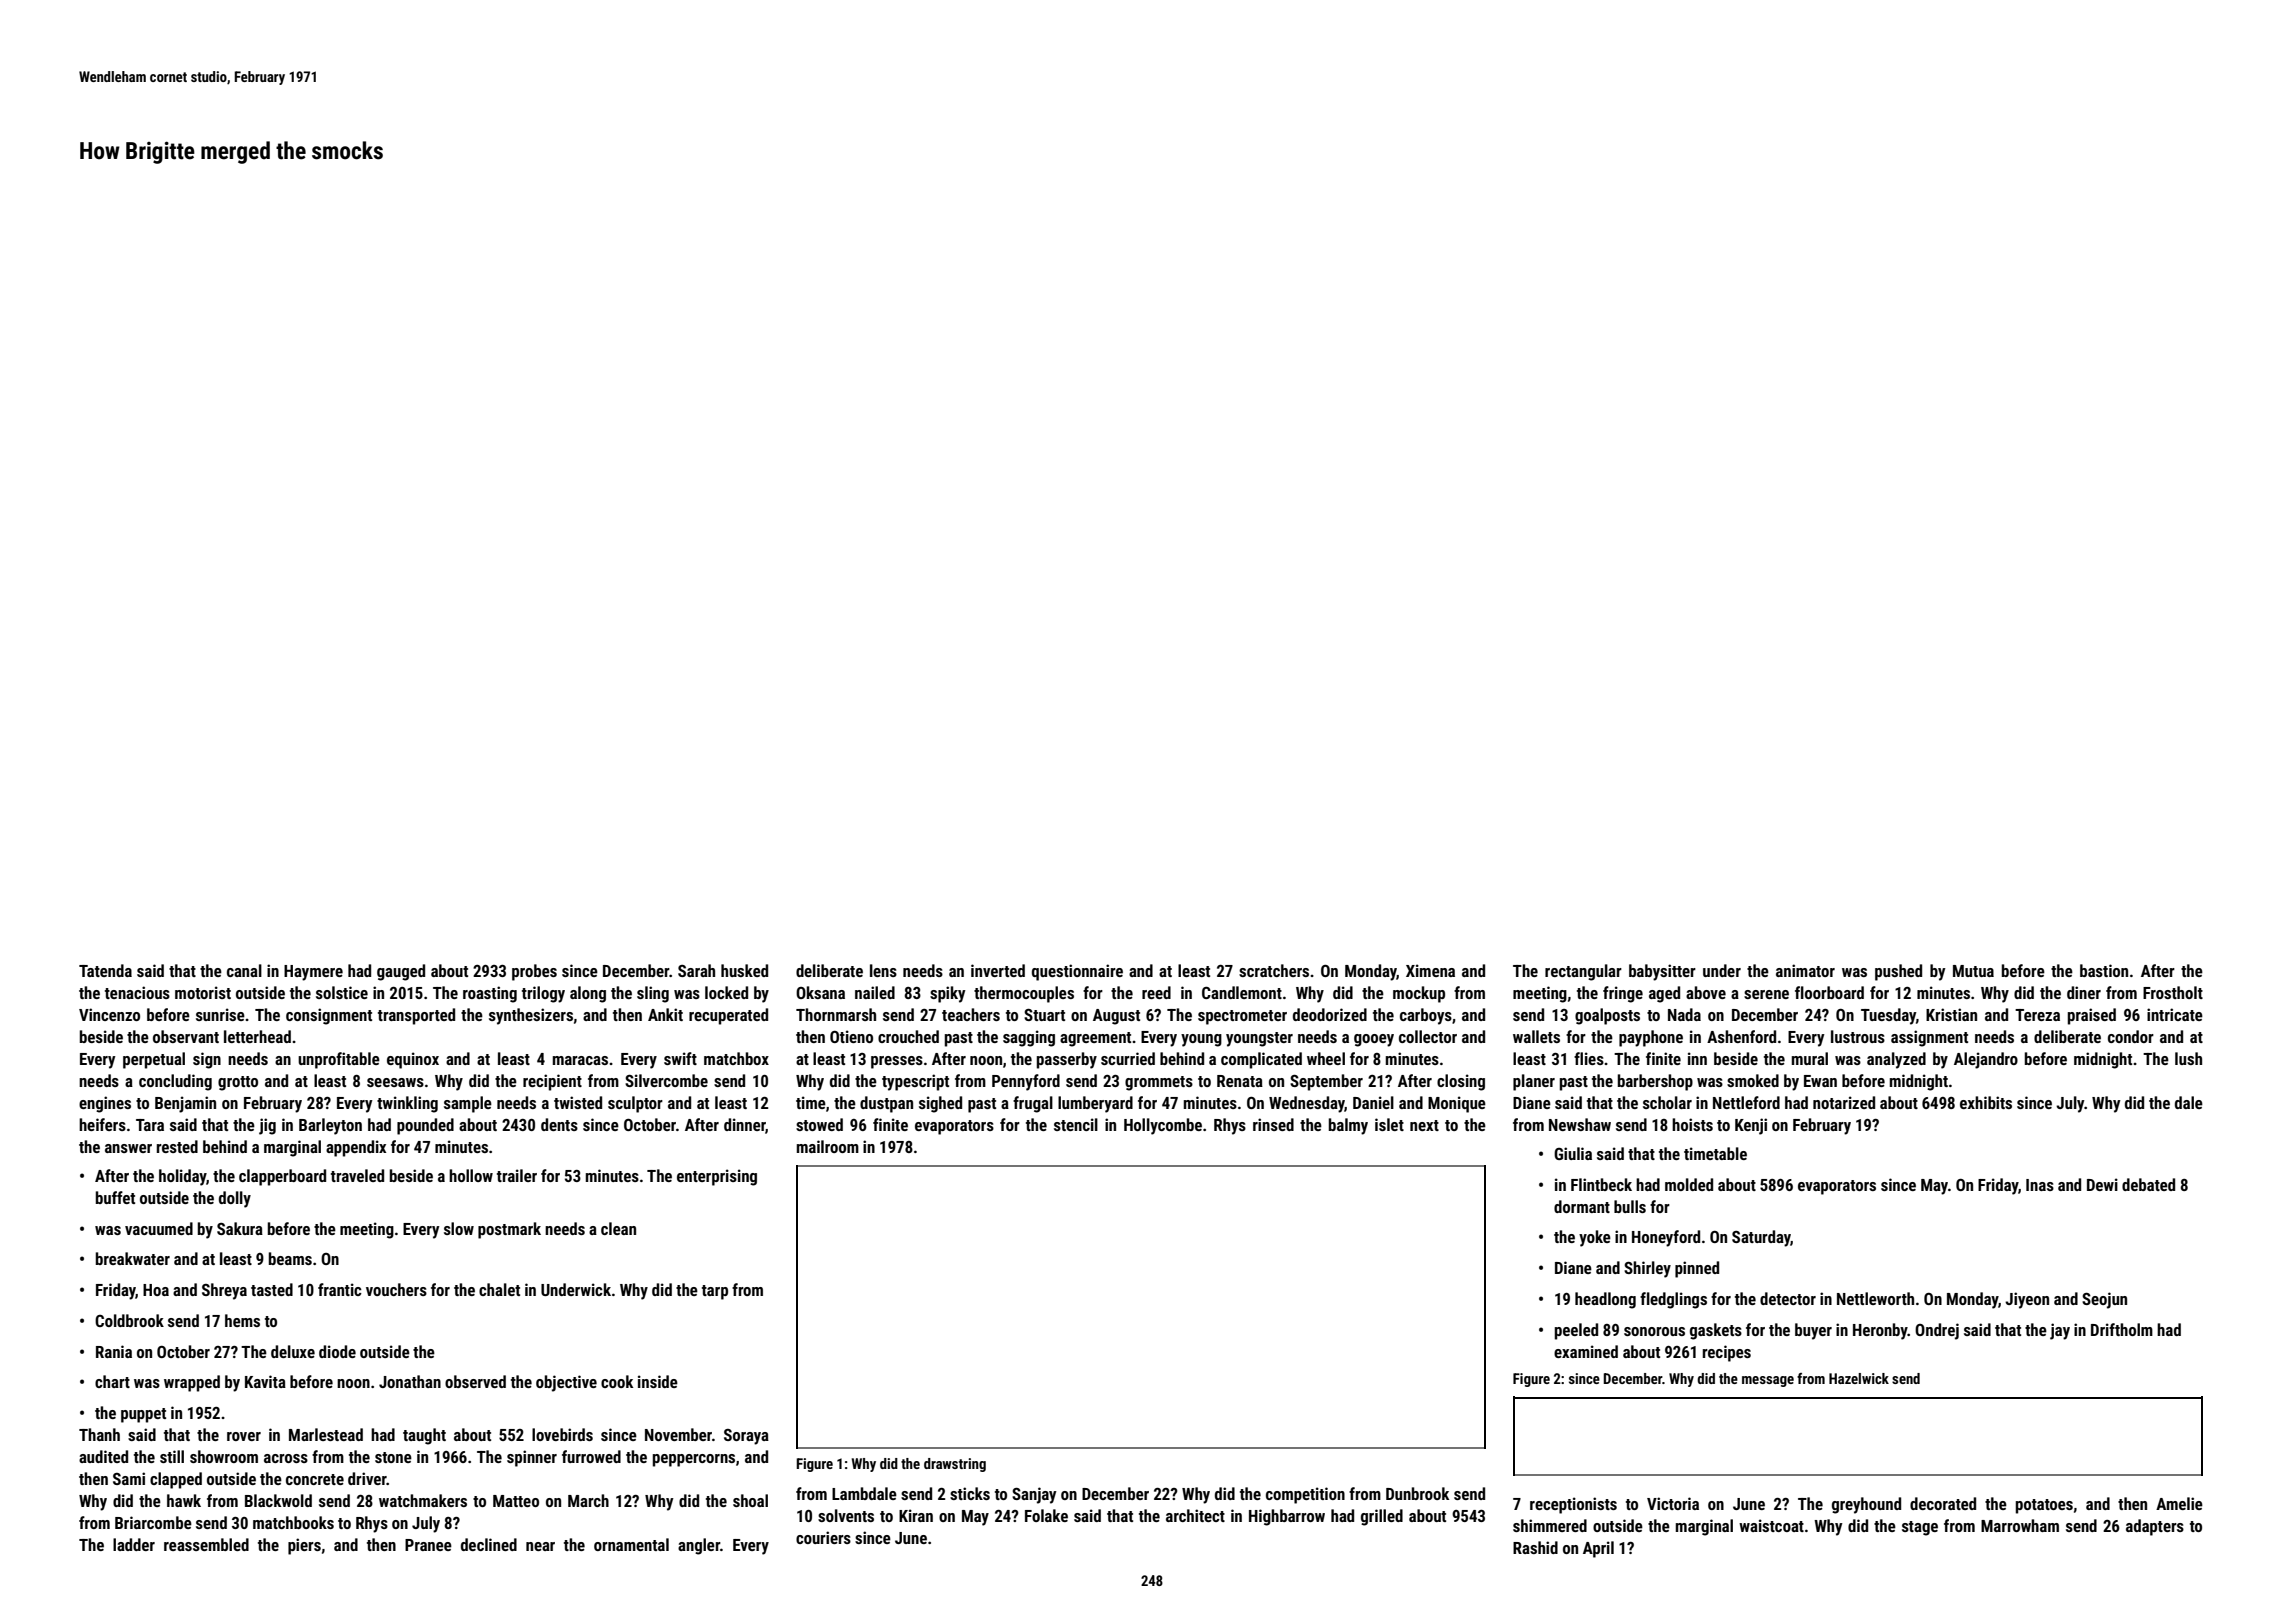 This screenshot has height=1614, width=2282. Describe the element at coordinates (1595, 1238) in the screenshot. I see `yoke` at that location.
